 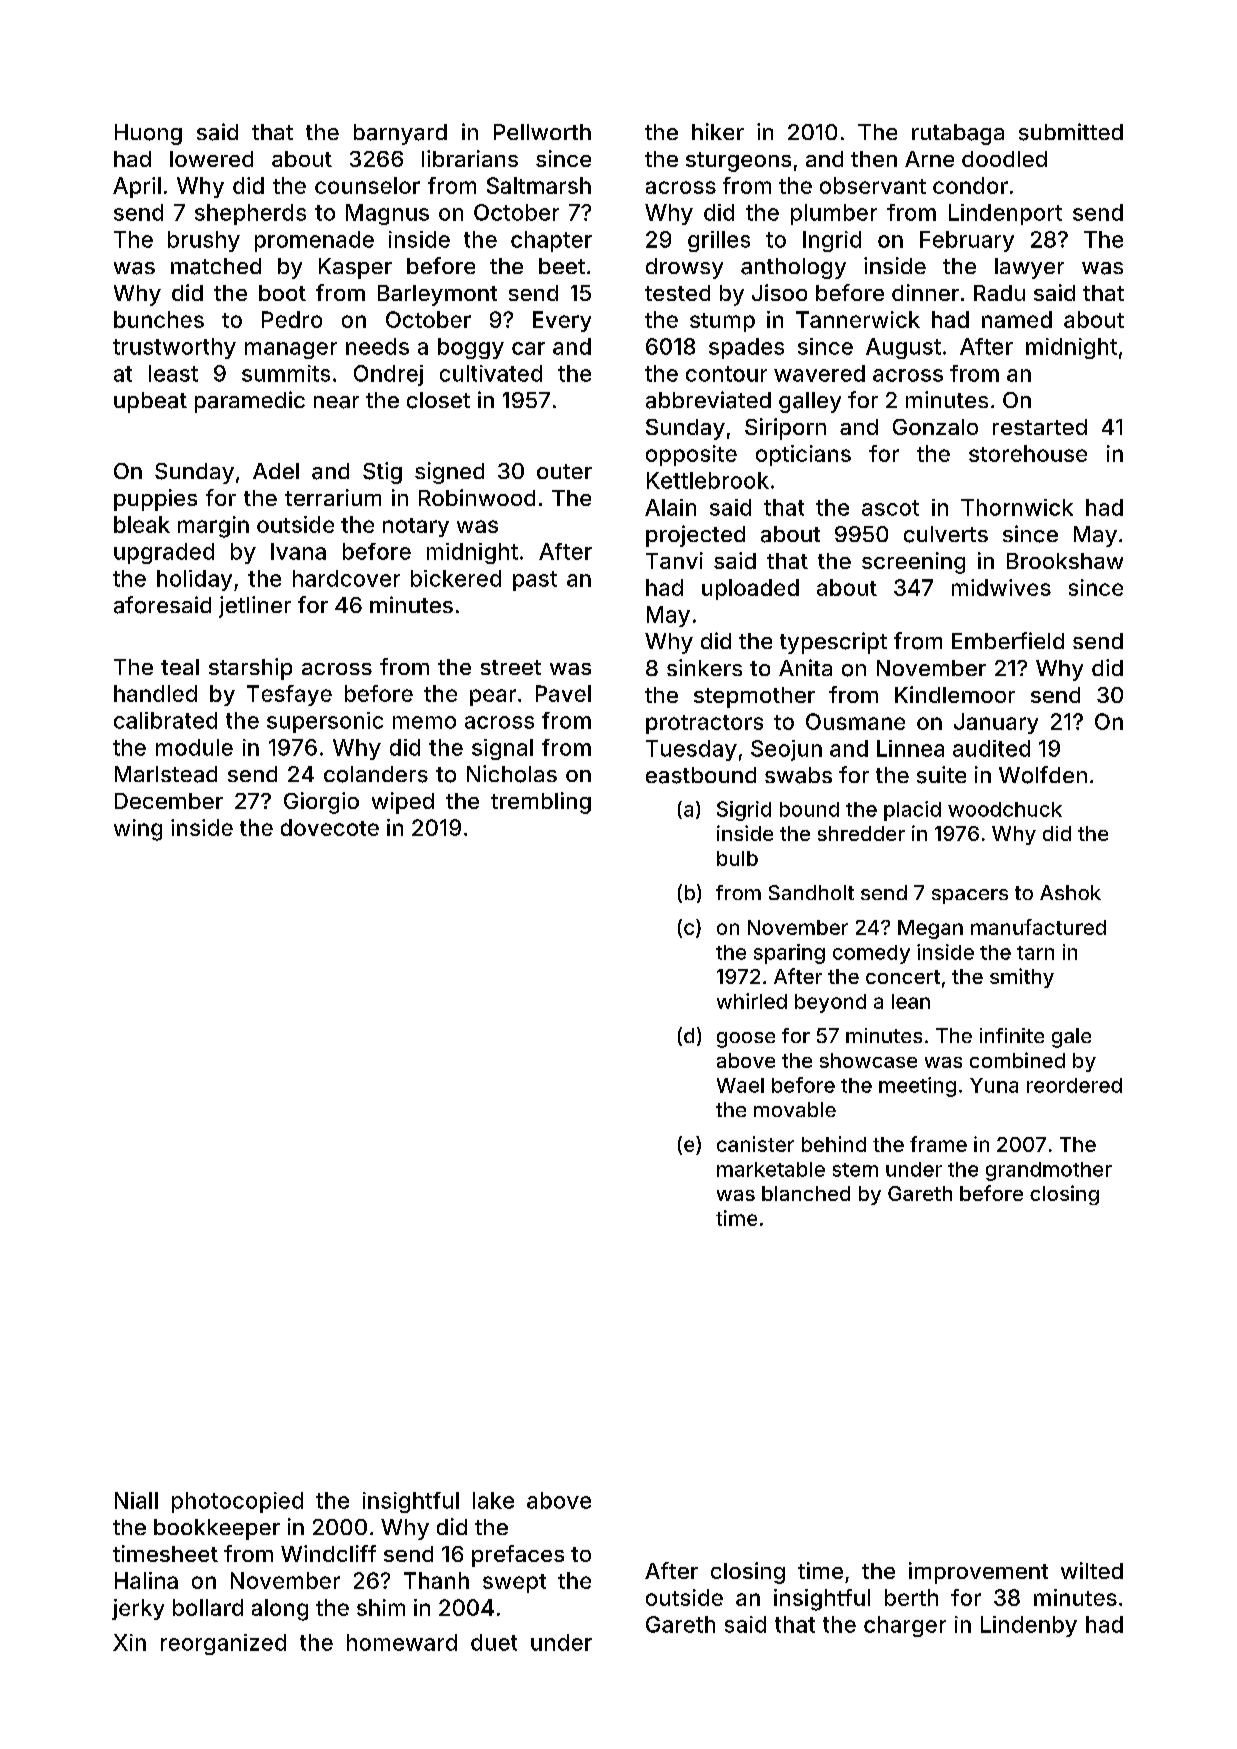 I want to click on paramedic, so click(x=250, y=402).
